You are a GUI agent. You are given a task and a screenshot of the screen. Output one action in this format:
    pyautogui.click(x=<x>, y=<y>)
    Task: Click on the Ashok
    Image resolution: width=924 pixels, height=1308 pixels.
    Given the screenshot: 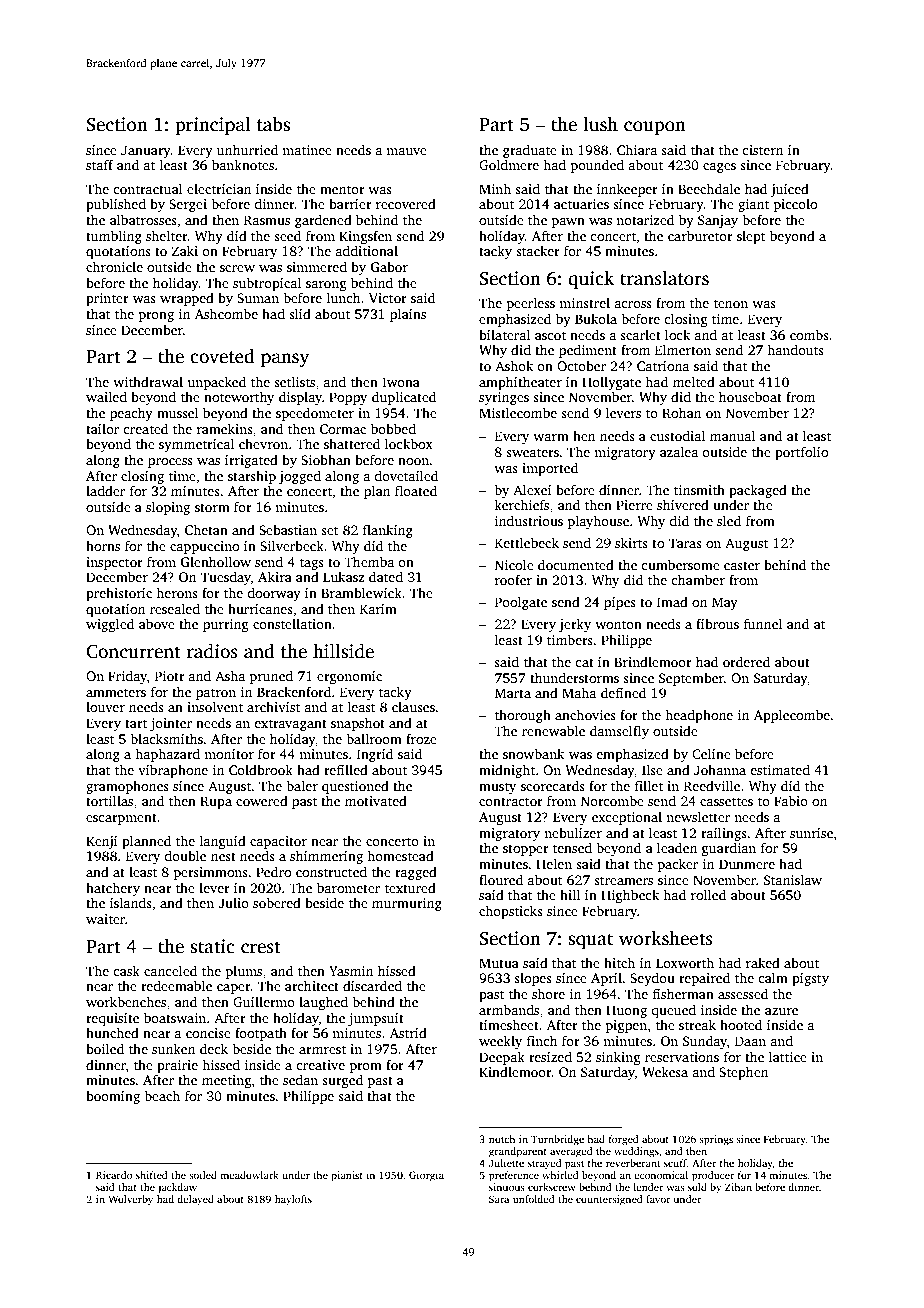 What is the action you would take?
    pyautogui.click(x=514, y=365)
